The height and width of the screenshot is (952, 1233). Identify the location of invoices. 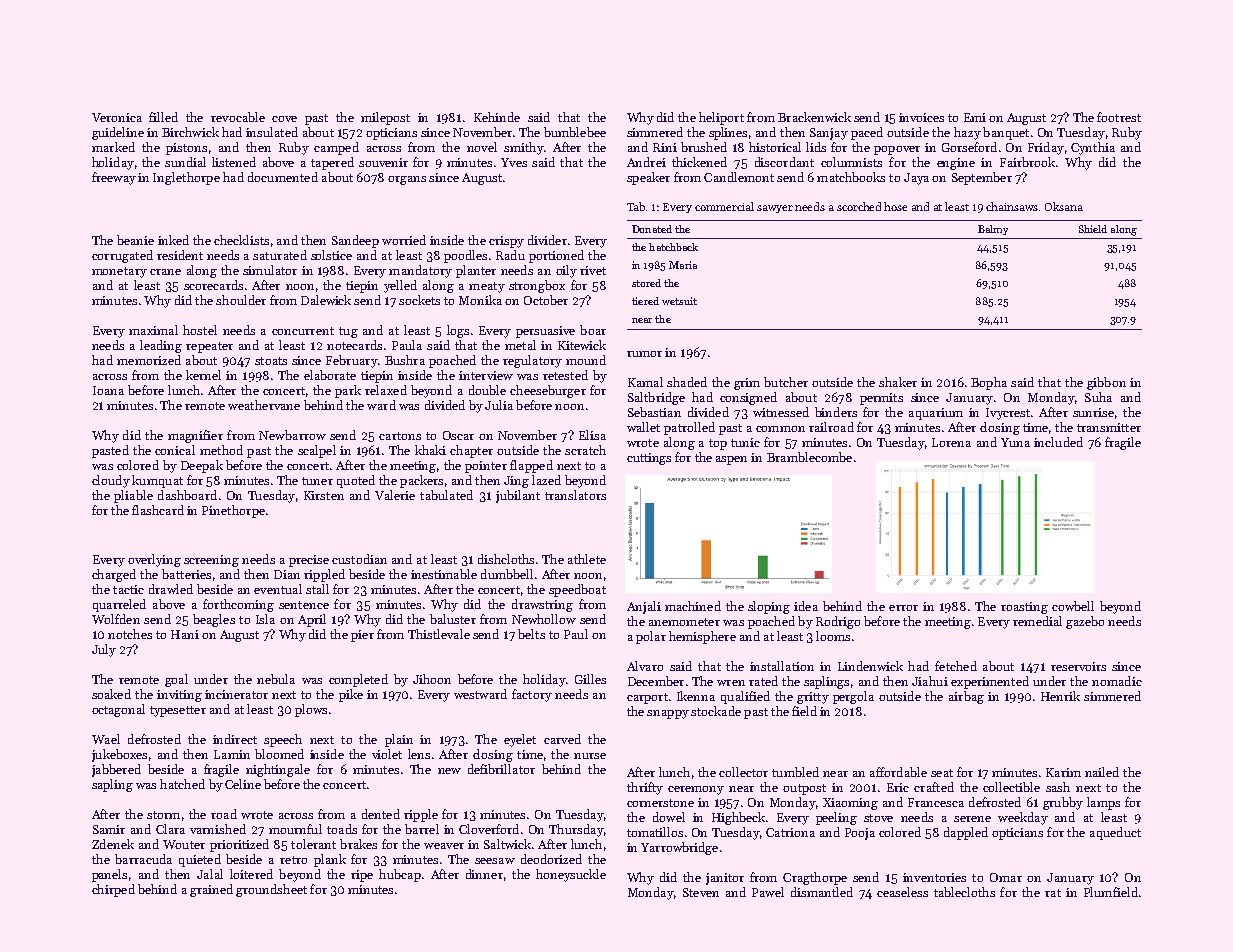
(921, 117).
